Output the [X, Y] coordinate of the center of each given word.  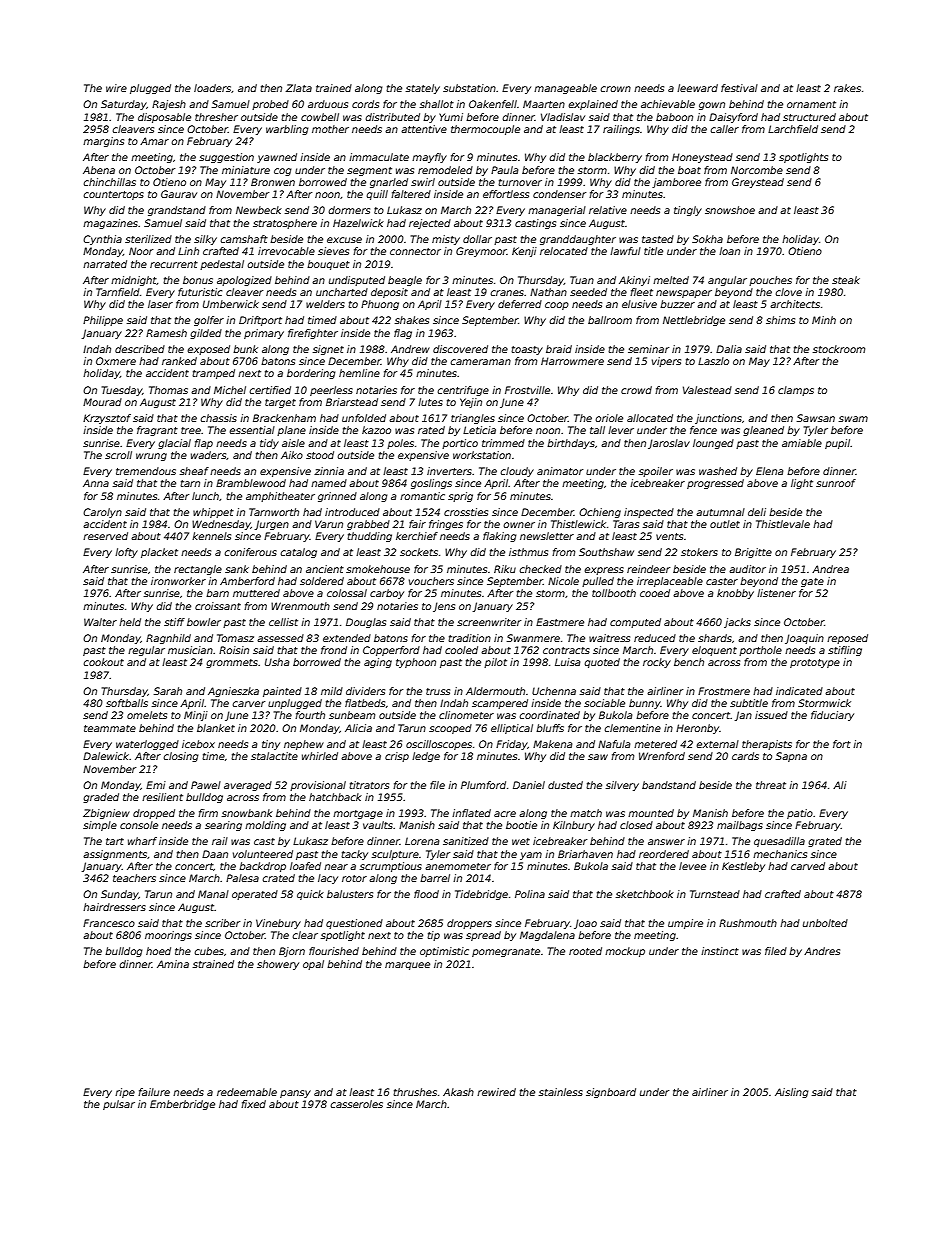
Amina [173, 964]
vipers [666, 362]
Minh [824, 320]
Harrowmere [572, 361]
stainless [561, 1092]
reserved [105, 536]
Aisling [792, 1093]
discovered [460, 349]
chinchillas [110, 182]
